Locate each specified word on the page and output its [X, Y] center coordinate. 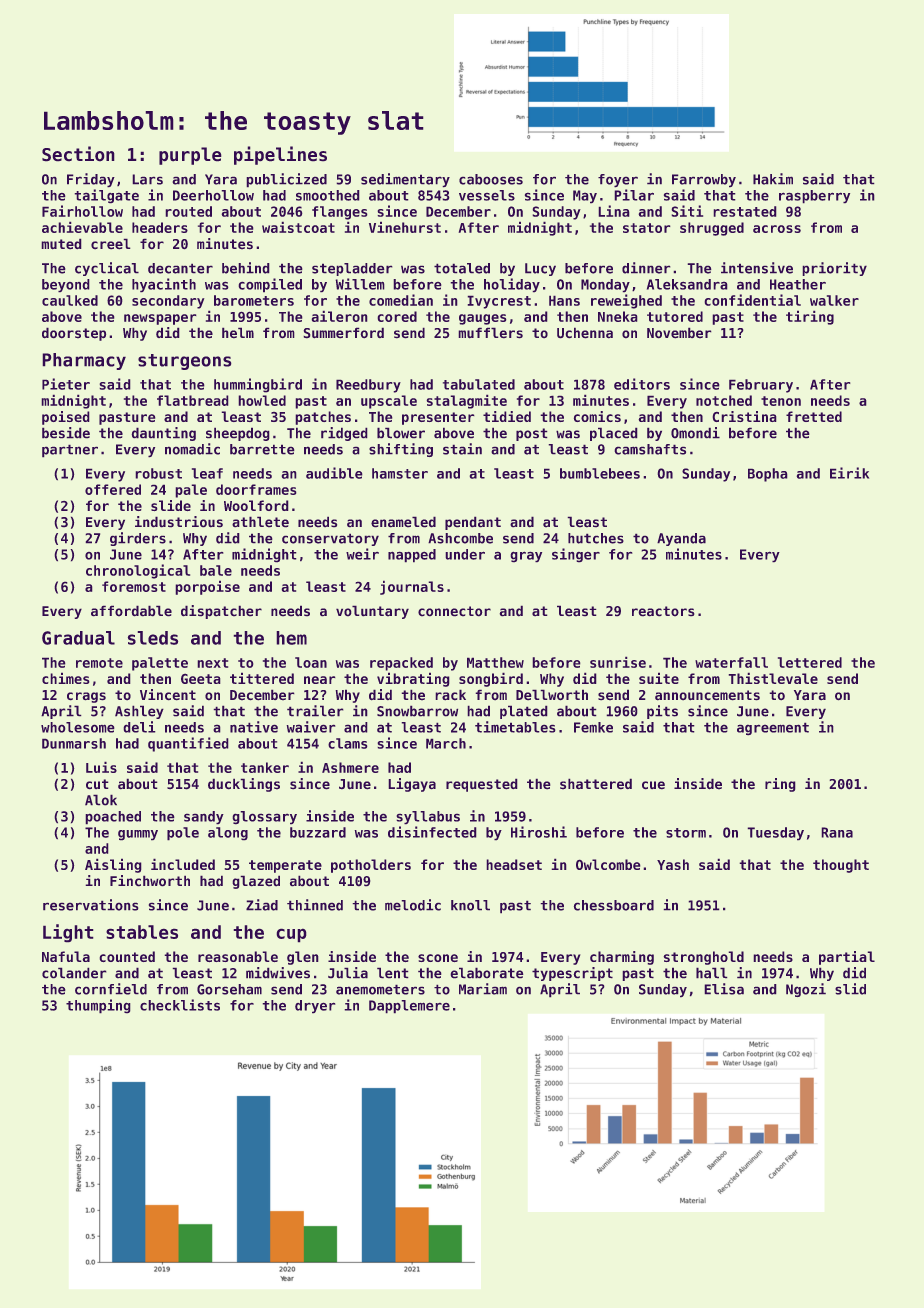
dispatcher [221, 612]
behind [246, 268]
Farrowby [704, 181]
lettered [810, 662]
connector [454, 611]
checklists [180, 1005]
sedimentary [405, 180]
